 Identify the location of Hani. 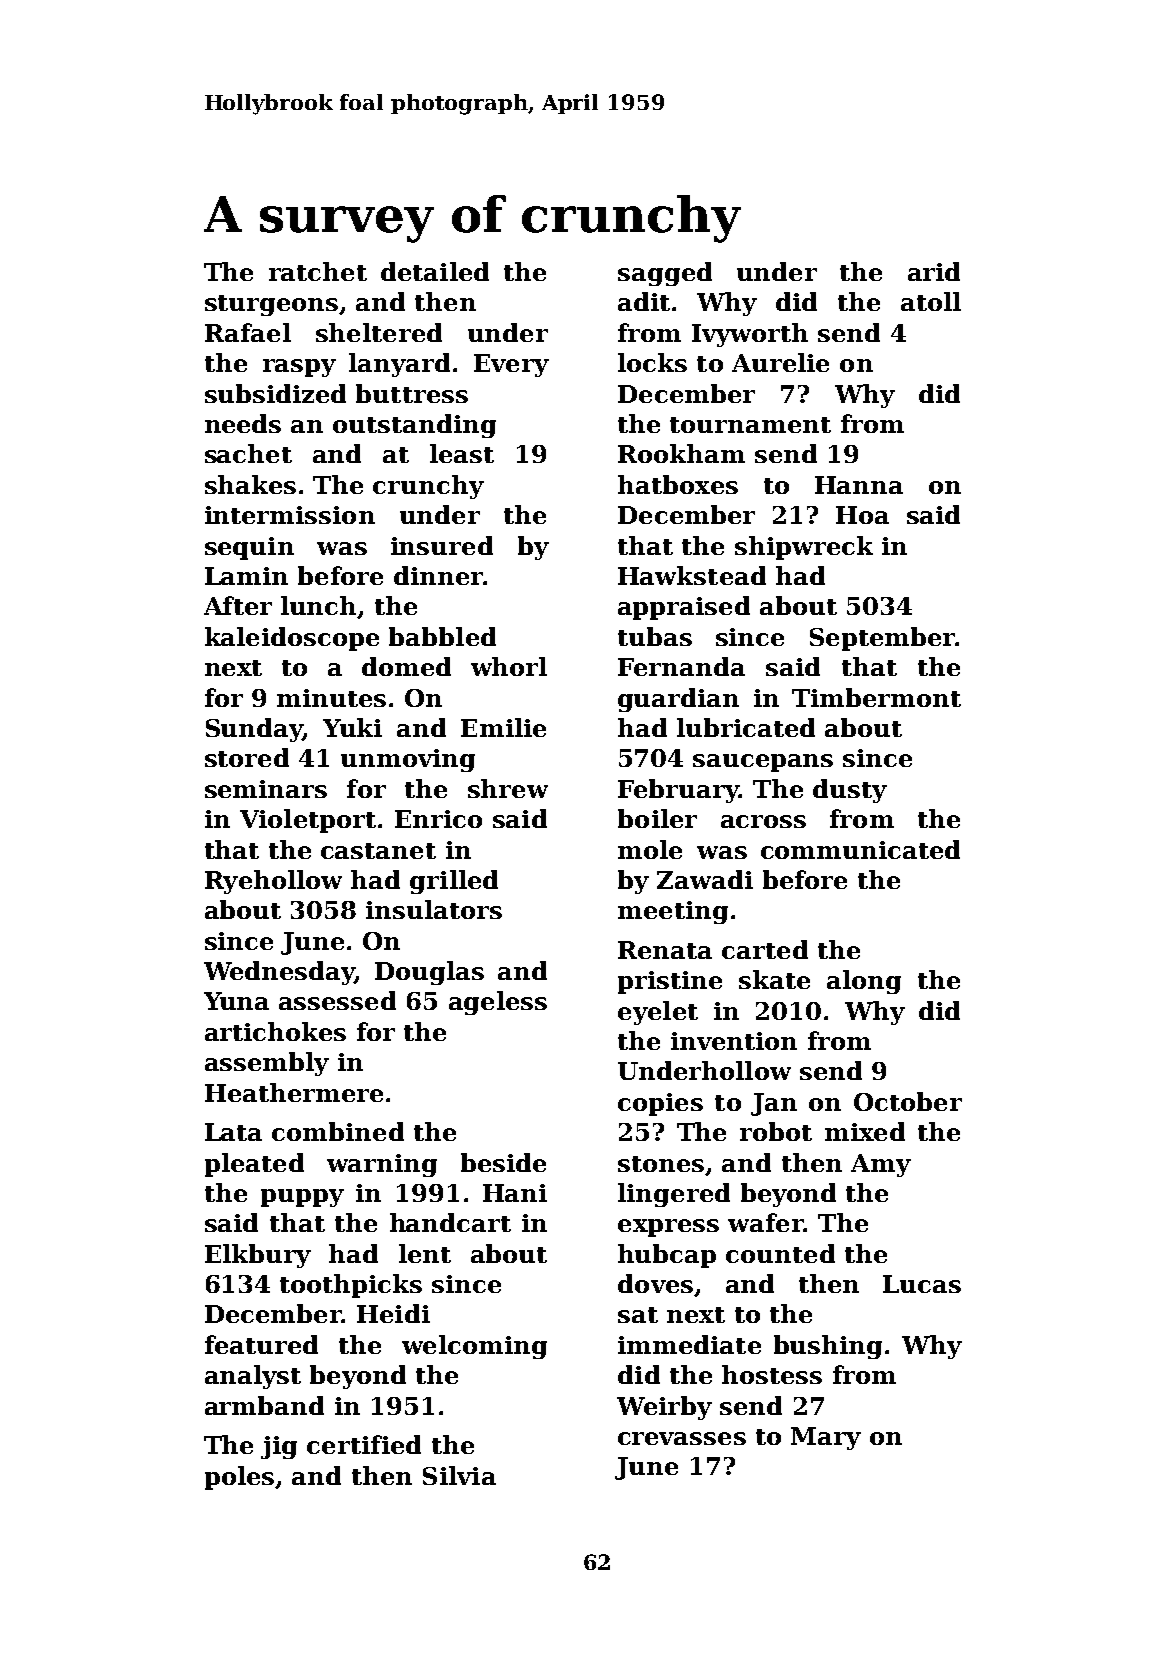
(515, 1193).
